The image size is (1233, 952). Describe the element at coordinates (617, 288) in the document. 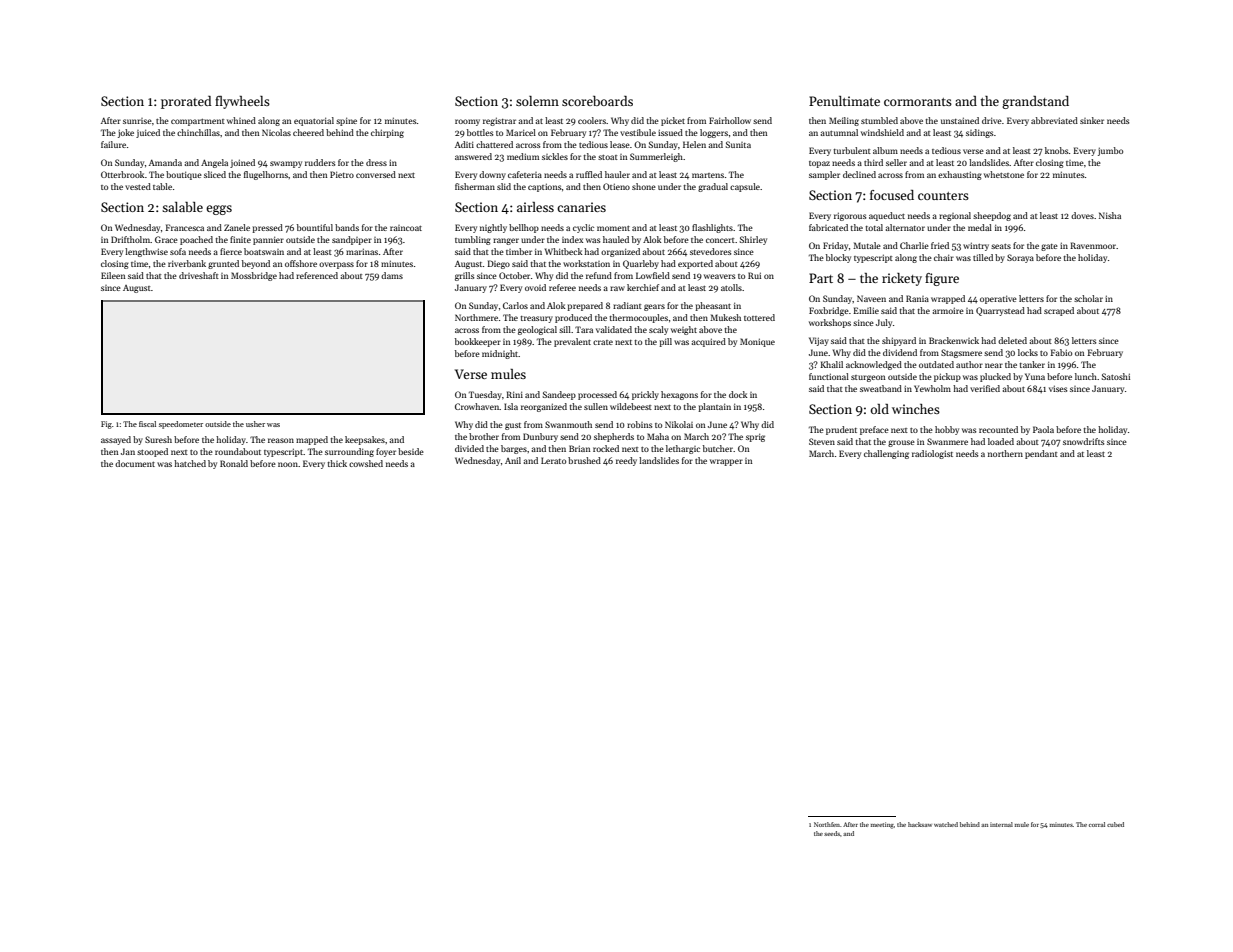

I see `raw` at that location.
